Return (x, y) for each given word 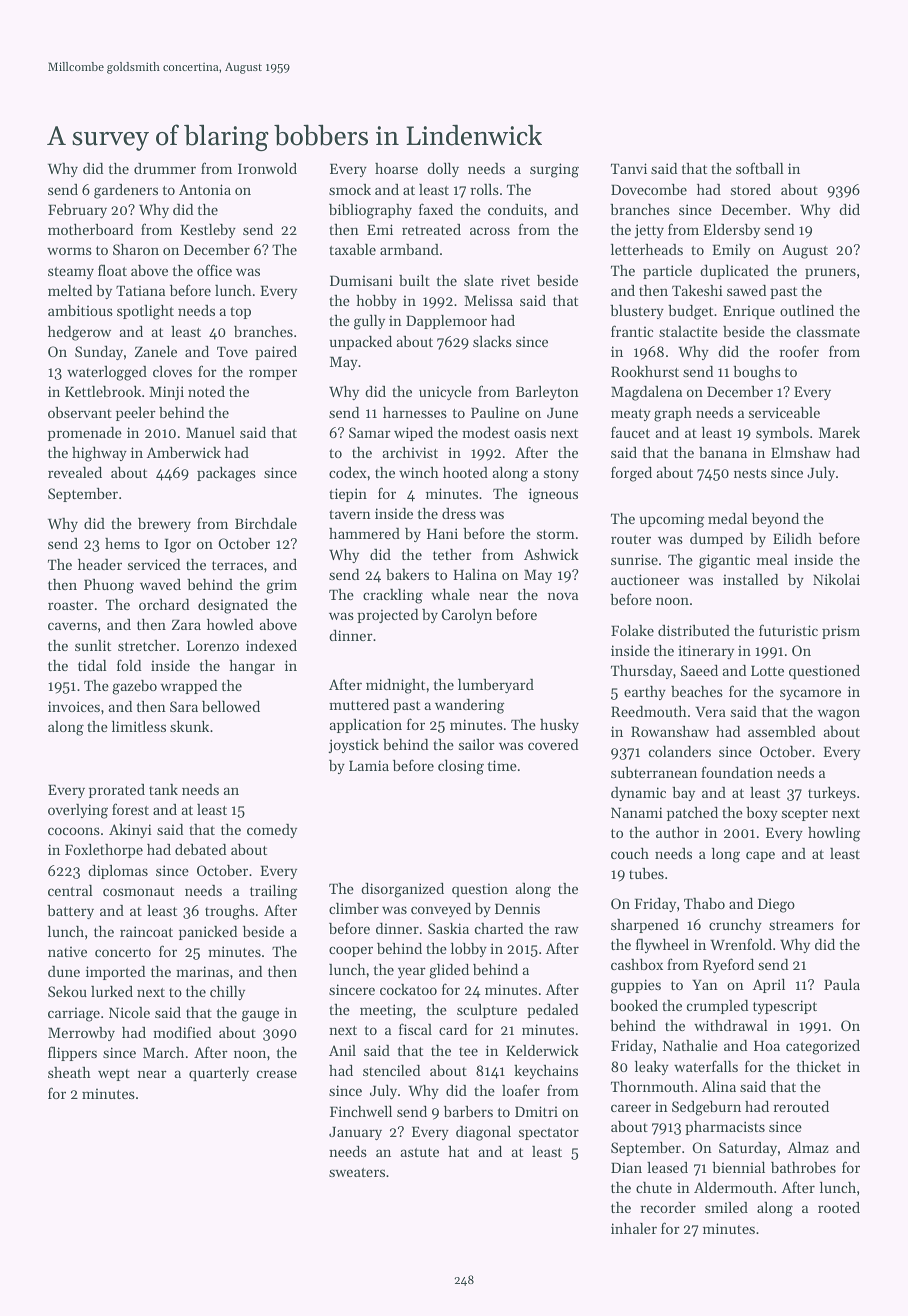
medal (728, 518)
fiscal (415, 1029)
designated (233, 606)
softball (760, 168)
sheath (69, 1072)
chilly (227, 993)
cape (760, 856)
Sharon (136, 249)
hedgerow (79, 333)
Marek (839, 432)
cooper (351, 951)
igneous (553, 495)
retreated (431, 229)
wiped (413, 434)
